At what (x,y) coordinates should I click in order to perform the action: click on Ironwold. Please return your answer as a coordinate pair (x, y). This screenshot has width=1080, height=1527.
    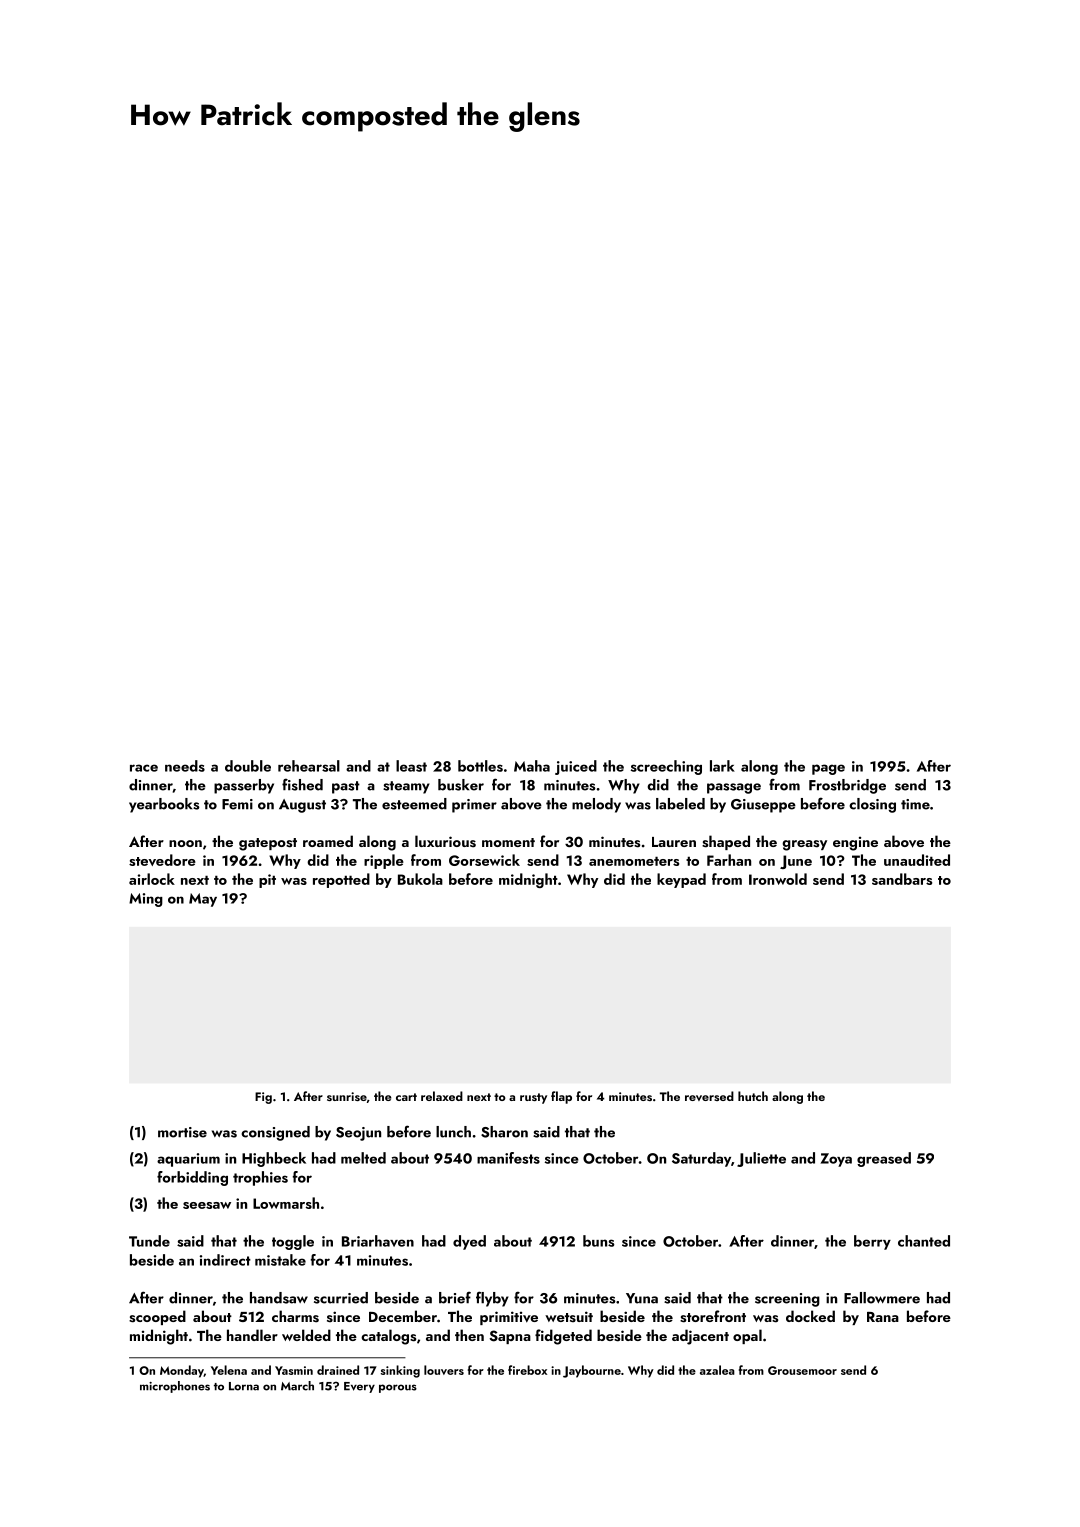
    Looking at the image, I should click on (778, 879).
